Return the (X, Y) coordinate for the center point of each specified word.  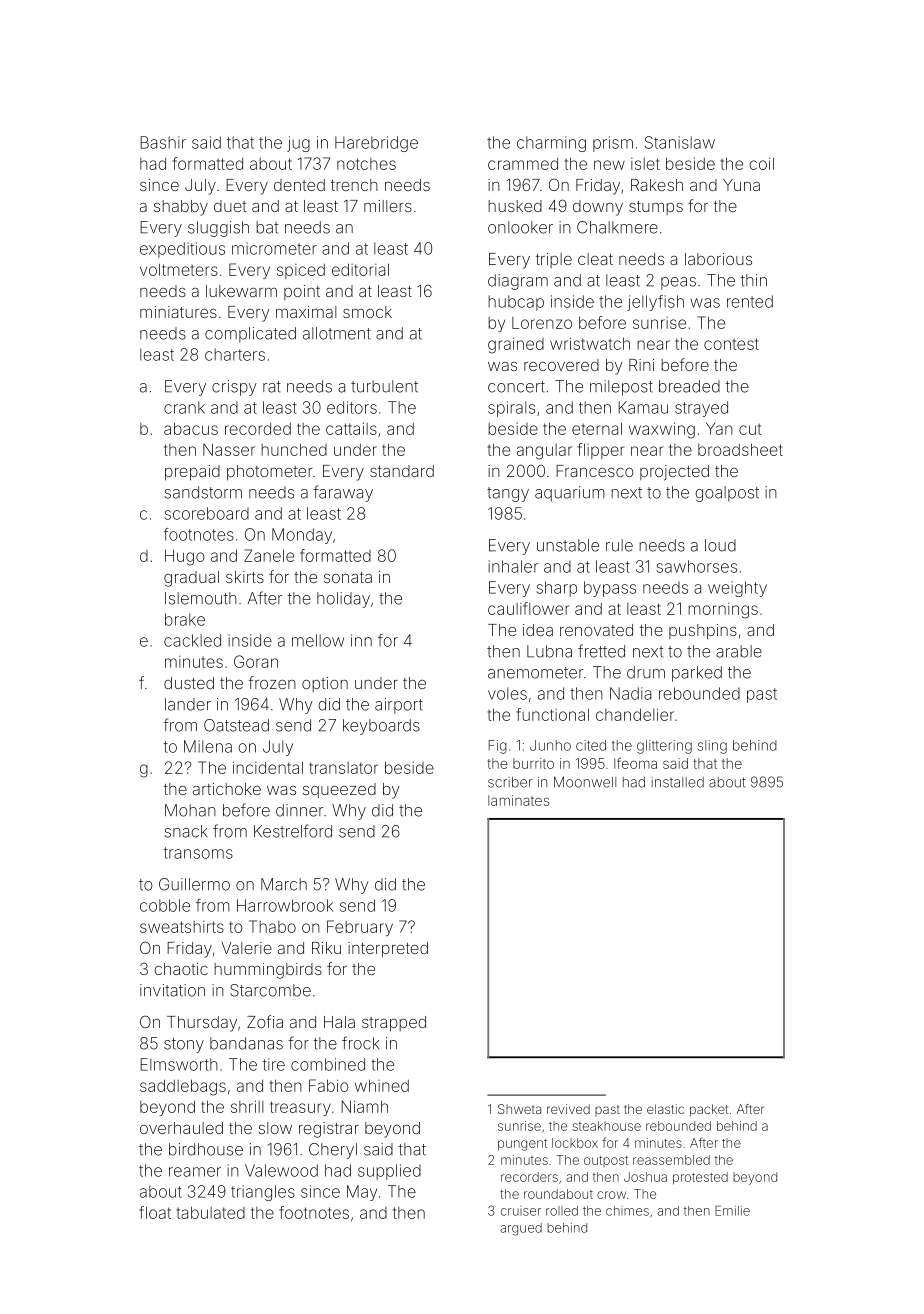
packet (709, 1110)
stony (184, 1045)
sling (712, 747)
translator (343, 768)
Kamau (643, 407)
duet (230, 206)
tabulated (211, 1212)
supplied (389, 1172)
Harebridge (376, 144)
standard (402, 471)
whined (382, 1085)
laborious (718, 259)
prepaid (192, 473)
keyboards (381, 727)
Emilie (732, 1211)
